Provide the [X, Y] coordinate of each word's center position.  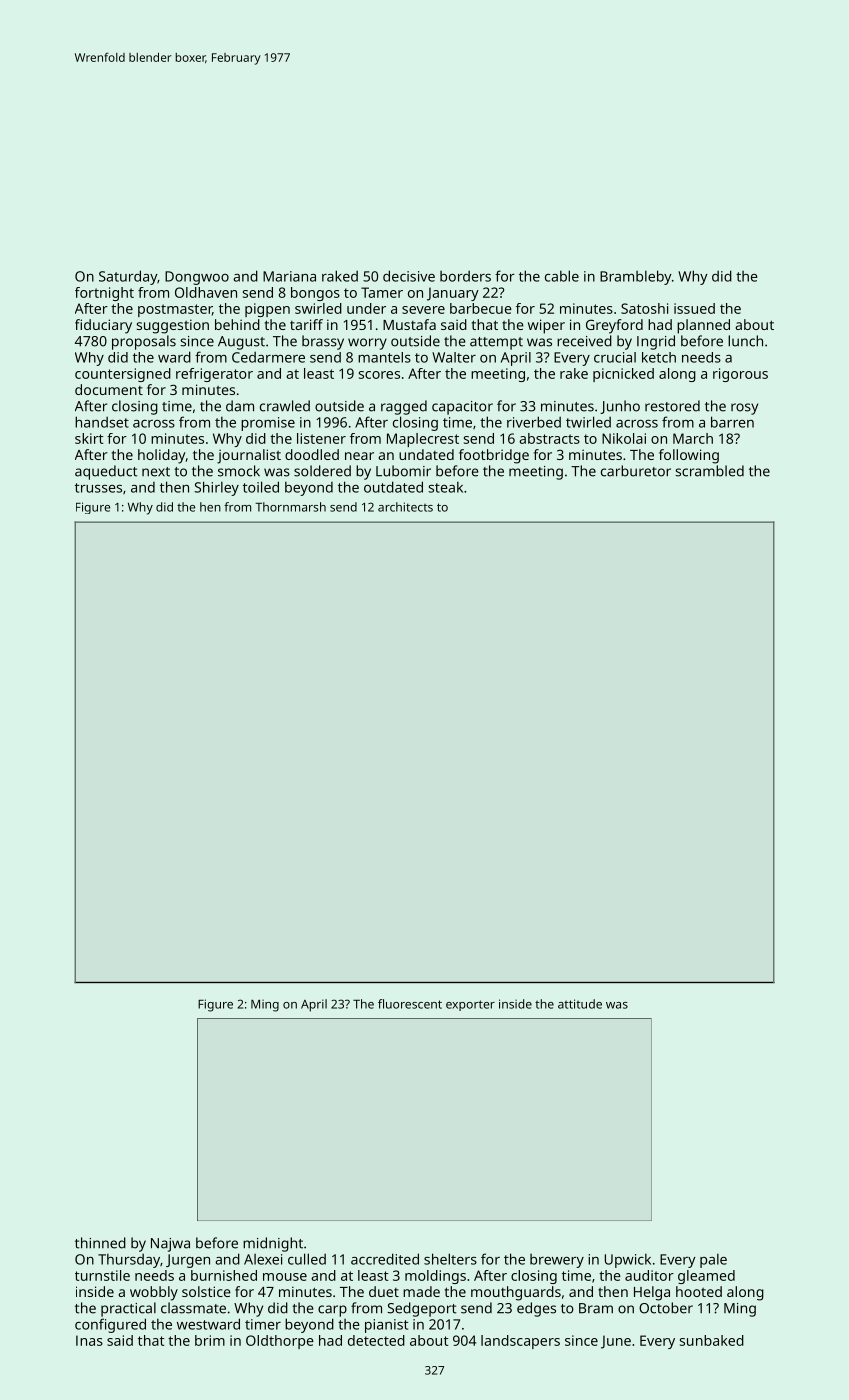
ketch [659, 357]
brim [210, 1340]
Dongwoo [197, 278]
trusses [98, 488]
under [366, 308]
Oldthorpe [280, 1342]
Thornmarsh [290, 507]
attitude [580, 1004]
